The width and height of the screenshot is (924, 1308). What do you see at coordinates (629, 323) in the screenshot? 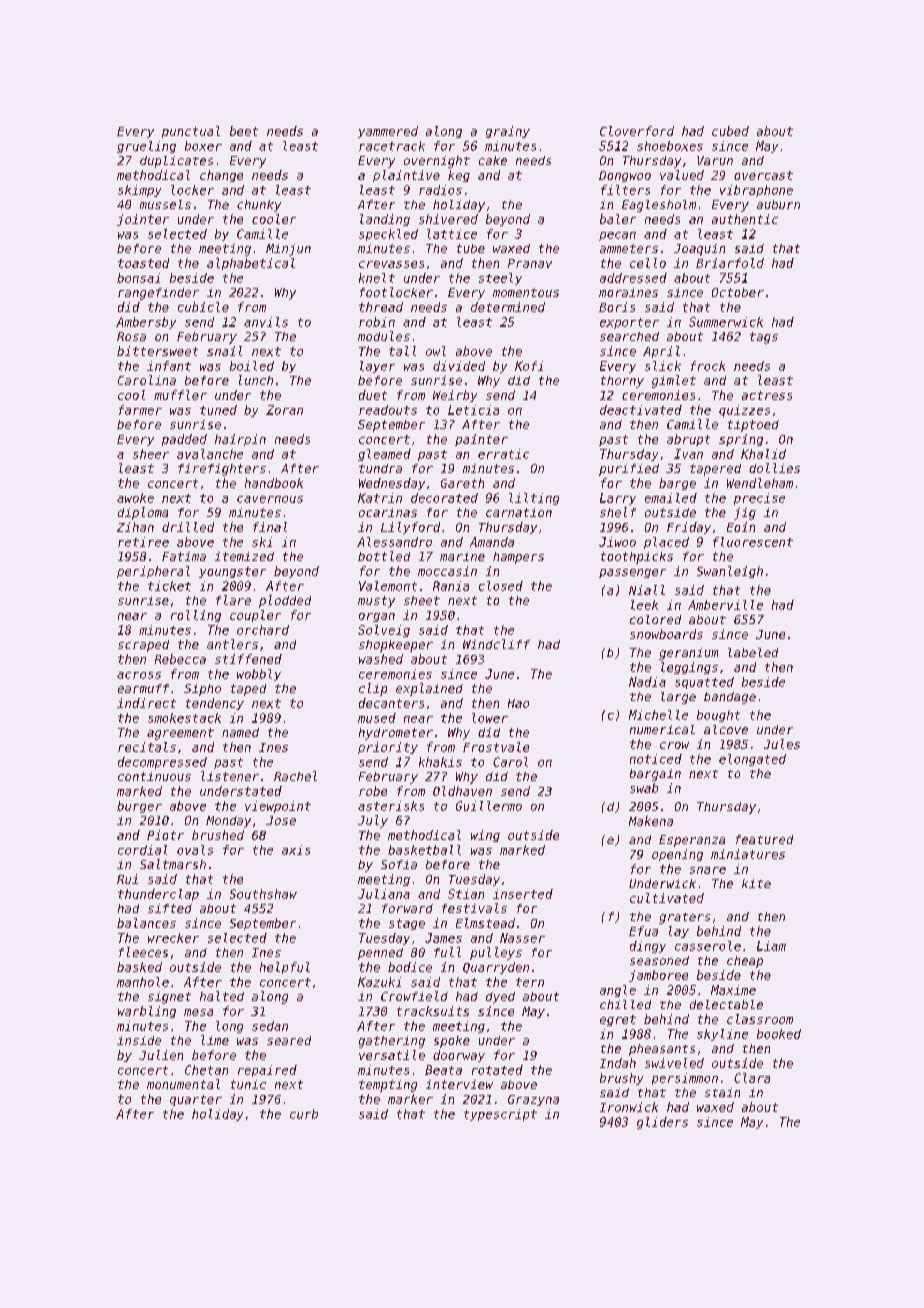
I see `exporter` at bounding box center [629, 323].
